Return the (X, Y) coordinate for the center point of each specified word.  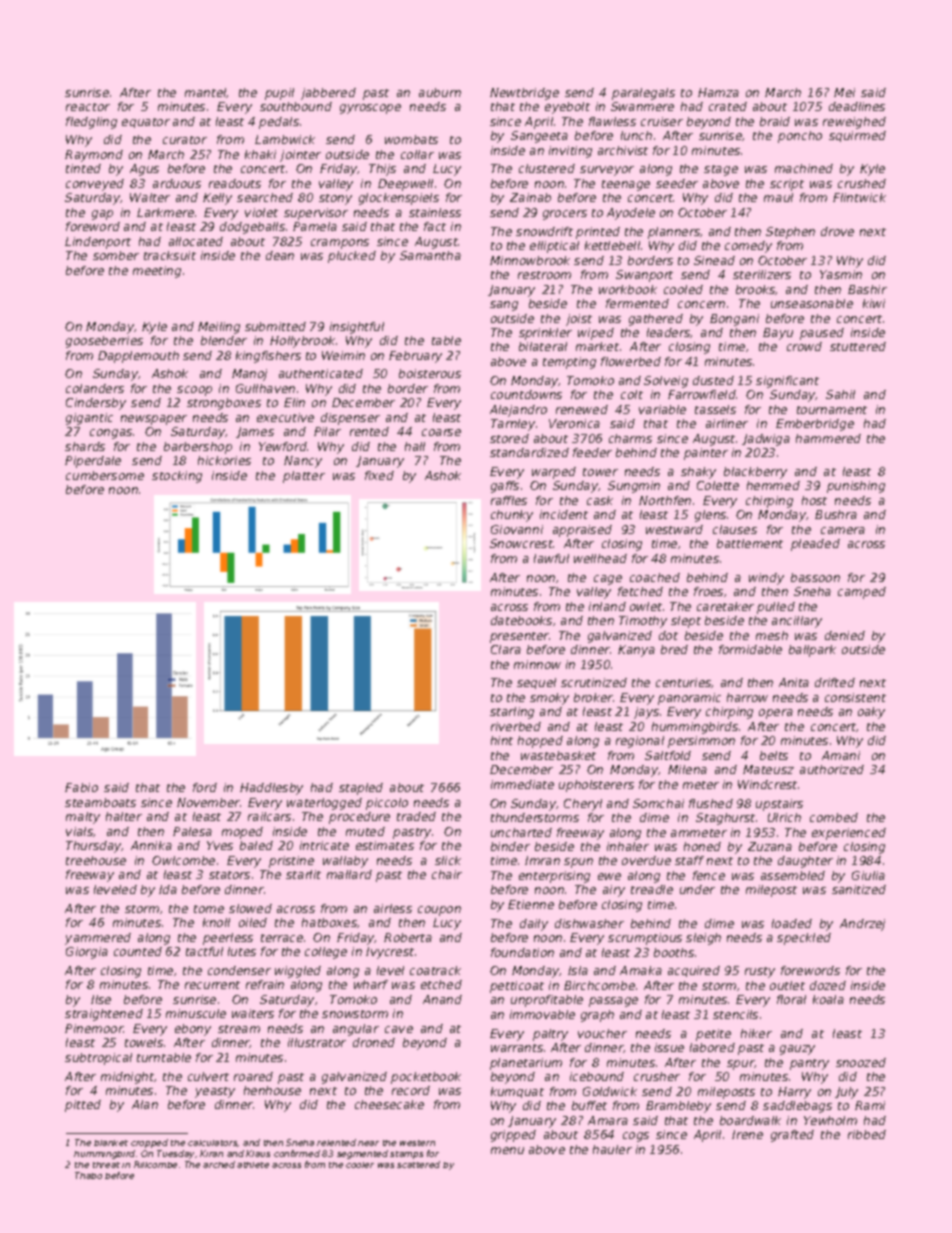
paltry (550, 1035)
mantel (206, 93)
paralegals (643, 94)
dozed (828, 985)
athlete (253, 1165)
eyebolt (567, 108)
